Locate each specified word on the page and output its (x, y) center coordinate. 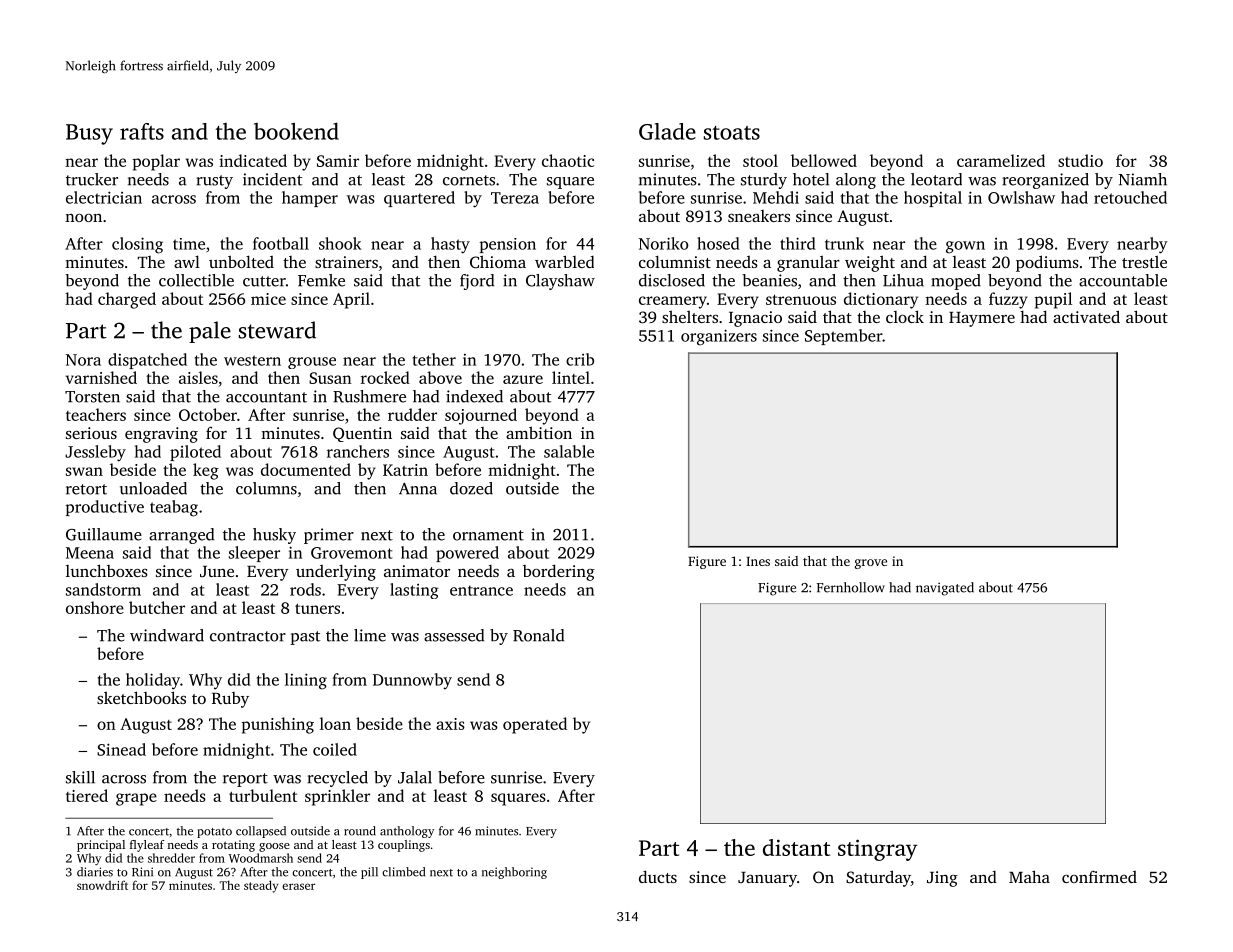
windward (167, 635)
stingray (877, 850)
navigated (945, 589)
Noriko (664, 243)
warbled (564, 261)
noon (83, 218)
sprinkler (337, 797)
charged (127, 300)
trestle (1144, 262)
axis (450, 724)
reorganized (1046, 181)
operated (535, 725)
